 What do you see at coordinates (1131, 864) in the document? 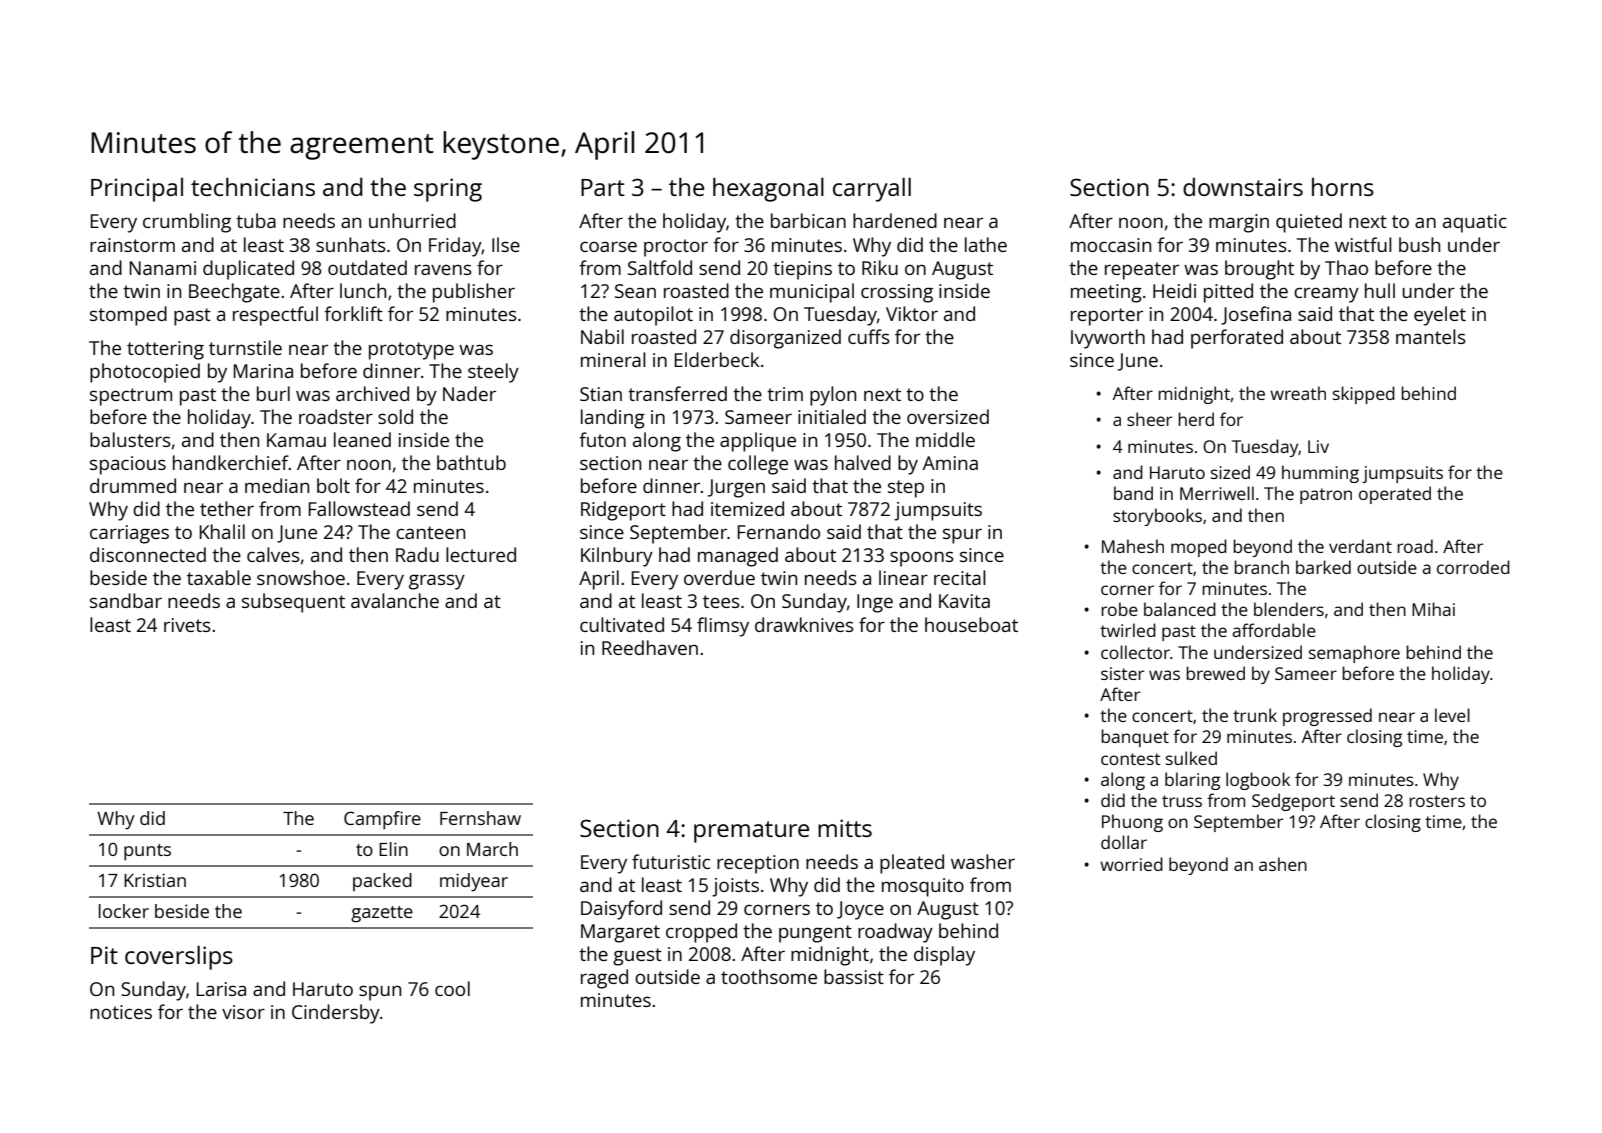
I see `worried` at bounding box center [1131, 864].
